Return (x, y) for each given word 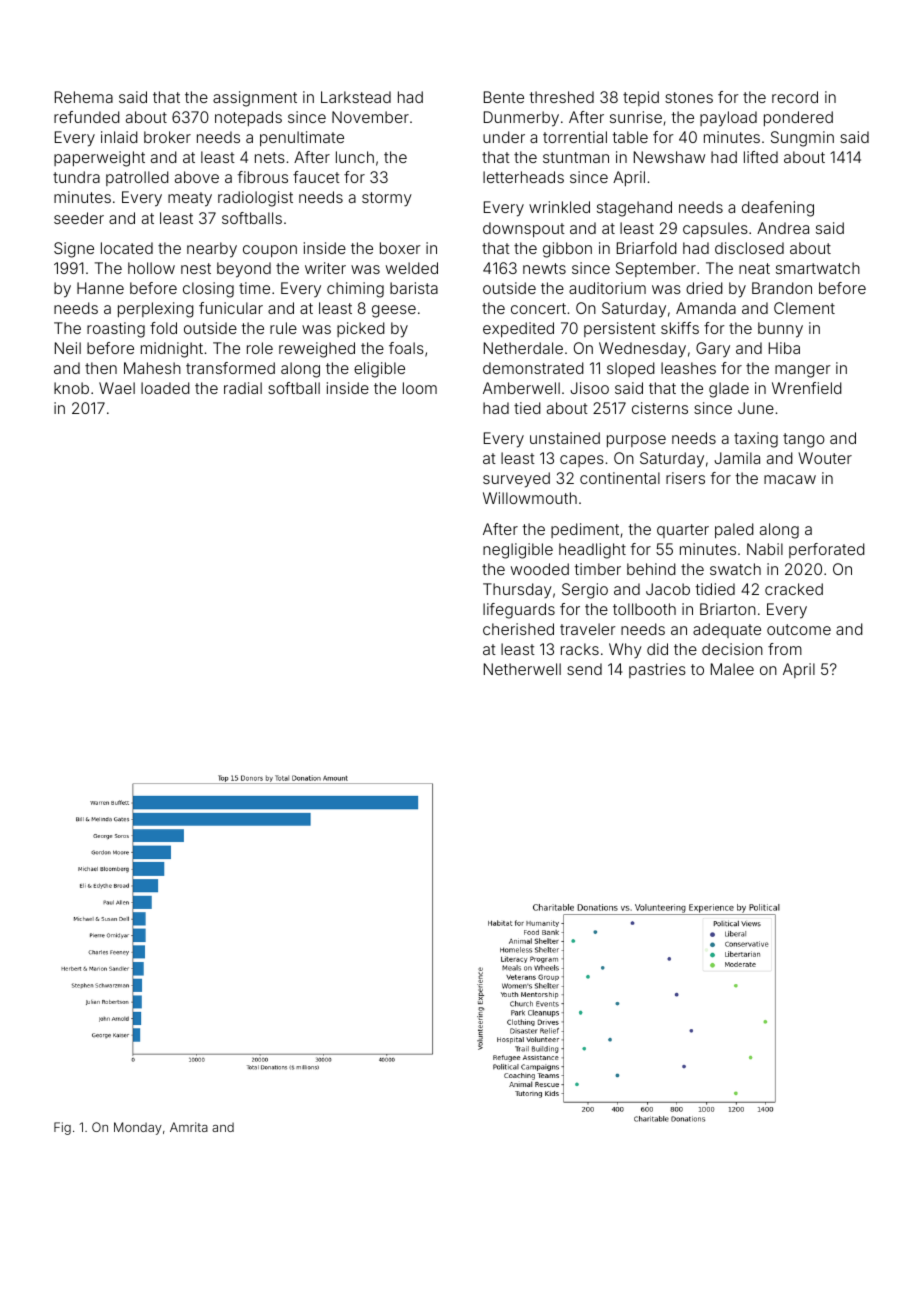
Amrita (189, 1127)
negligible (518, 551)
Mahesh (152, 368)
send (584, 669)
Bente (504, 97)
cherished (518, 629)
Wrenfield (807, 388)
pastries (657, 670)
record (795, 97)
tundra (76, 177)
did (657, 649)
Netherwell (522, 669)
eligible (379, 370)
